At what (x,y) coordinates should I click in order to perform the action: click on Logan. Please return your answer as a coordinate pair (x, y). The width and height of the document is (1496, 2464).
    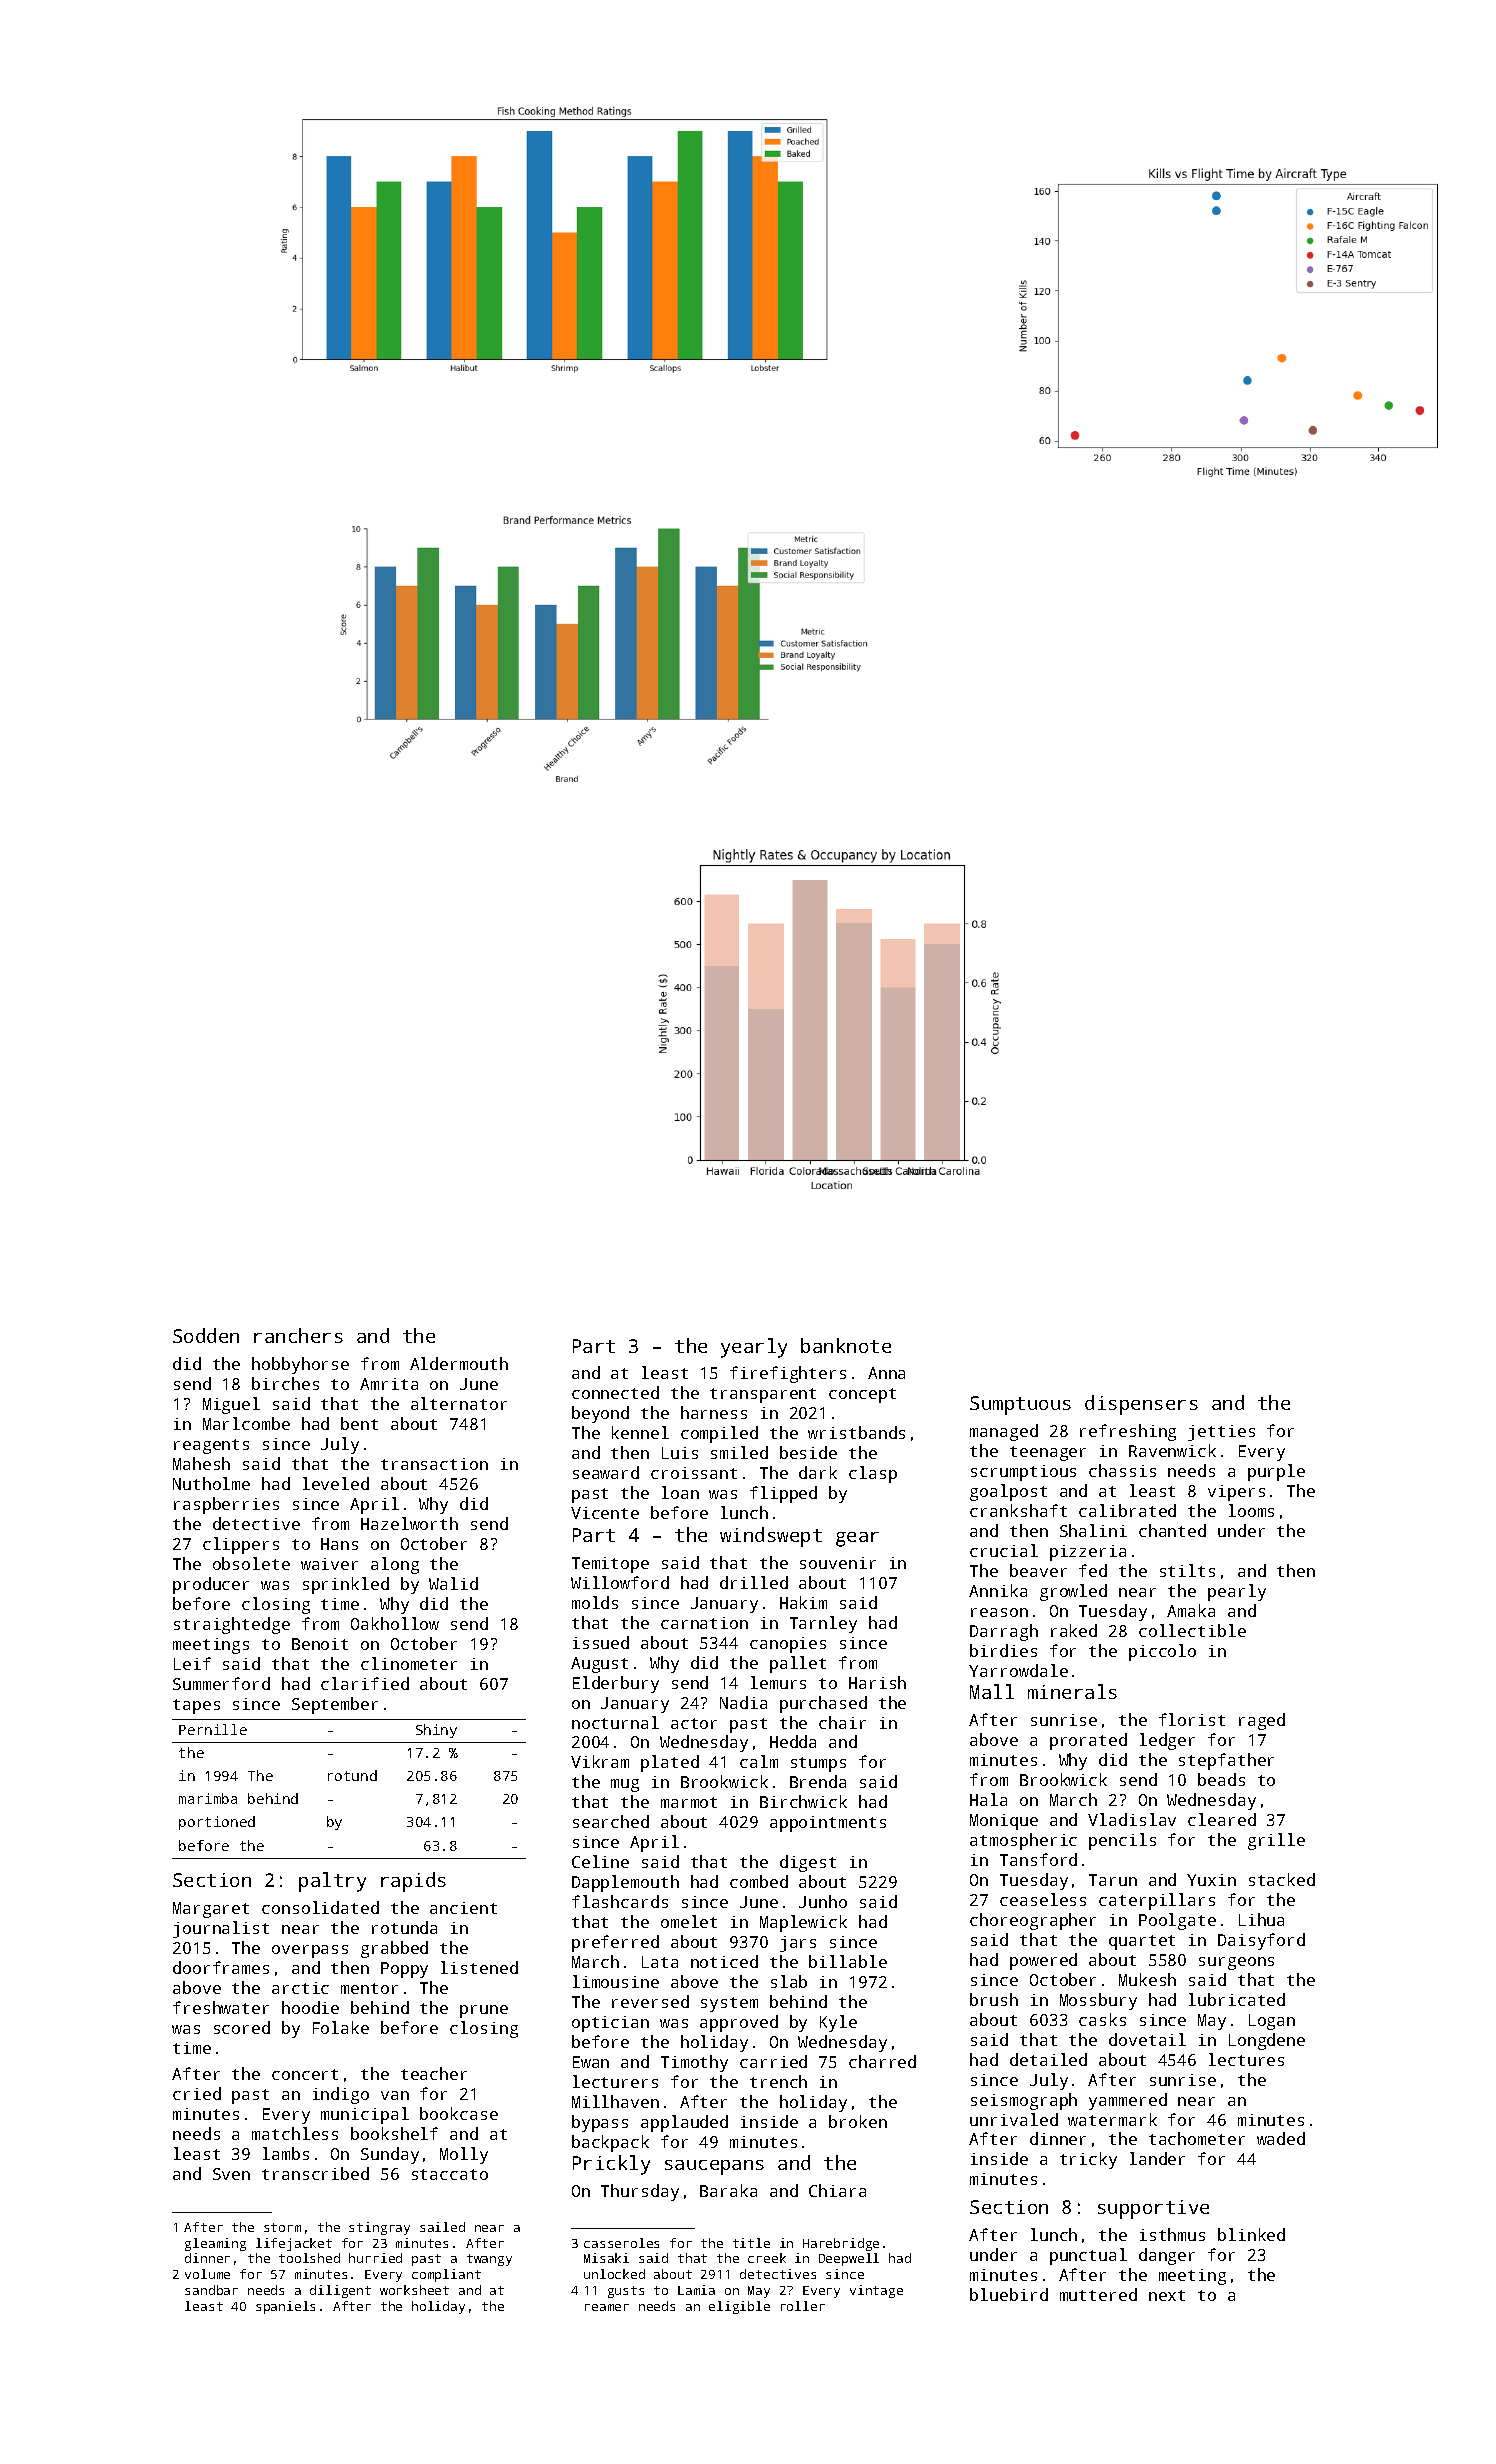
    Looking at the image, I should click on (1272, 2022).
